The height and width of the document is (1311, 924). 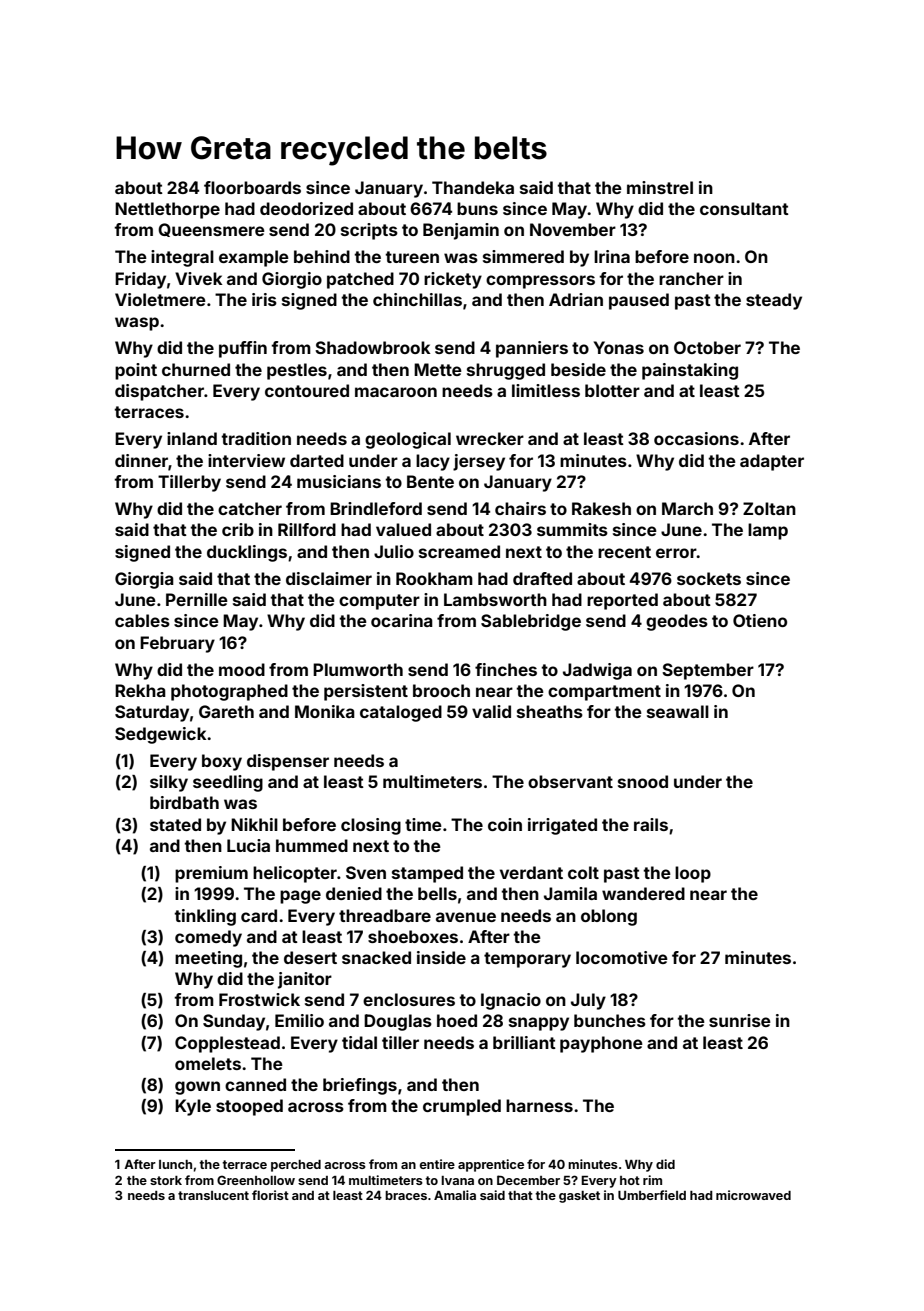 I want to click on canned, so click(x=255, y=1084).
